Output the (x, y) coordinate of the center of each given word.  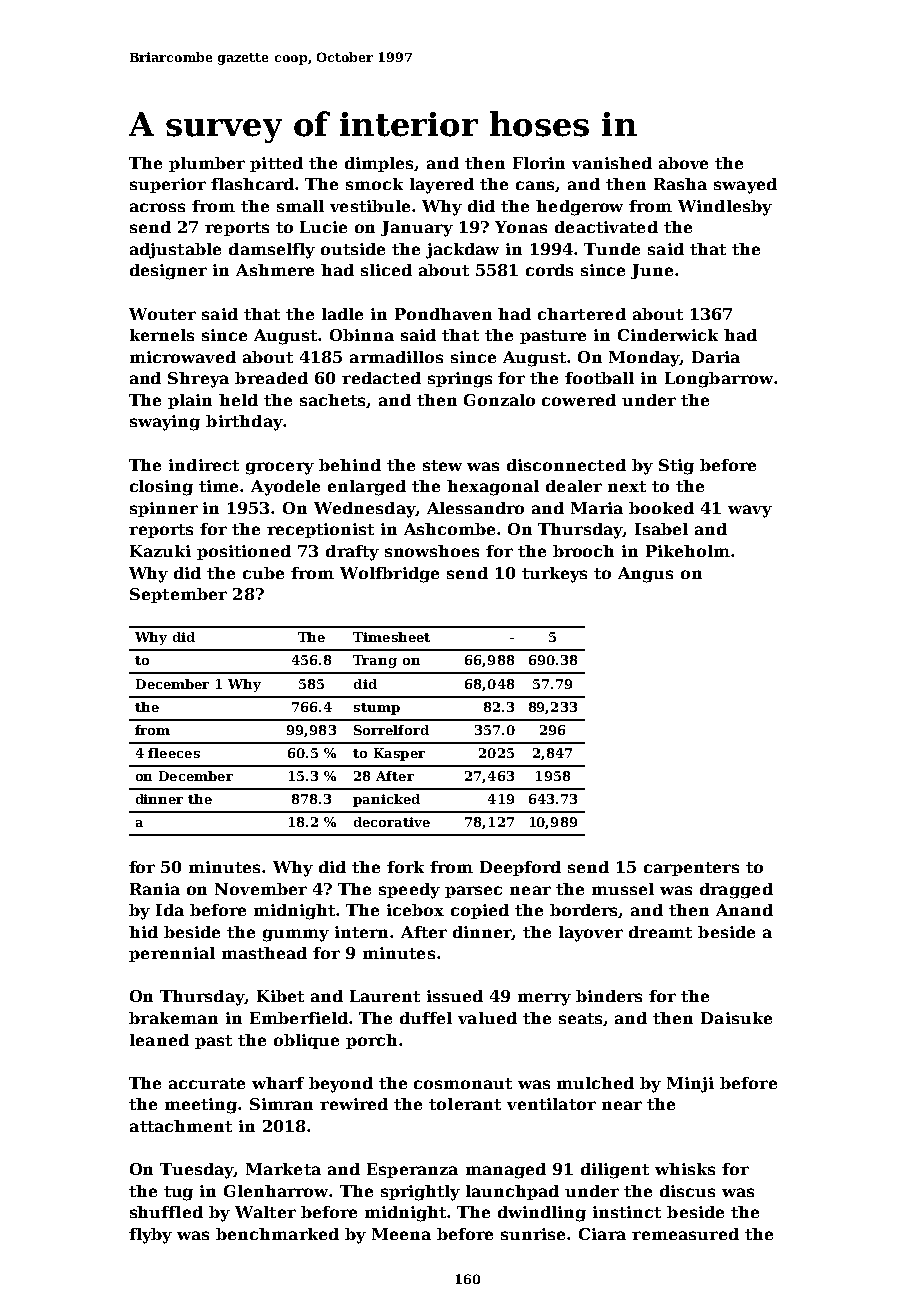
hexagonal (493, 488)
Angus (645, 575)
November (261, 889)
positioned (244, 552)
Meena (401, 1234)
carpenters (691, 869)
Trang (375, 661)
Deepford (520, 868)
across (157, 207)
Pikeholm (688, 551)
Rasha (680, 184)
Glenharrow (277, 1191)
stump (377, 709)
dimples (380, 164)
